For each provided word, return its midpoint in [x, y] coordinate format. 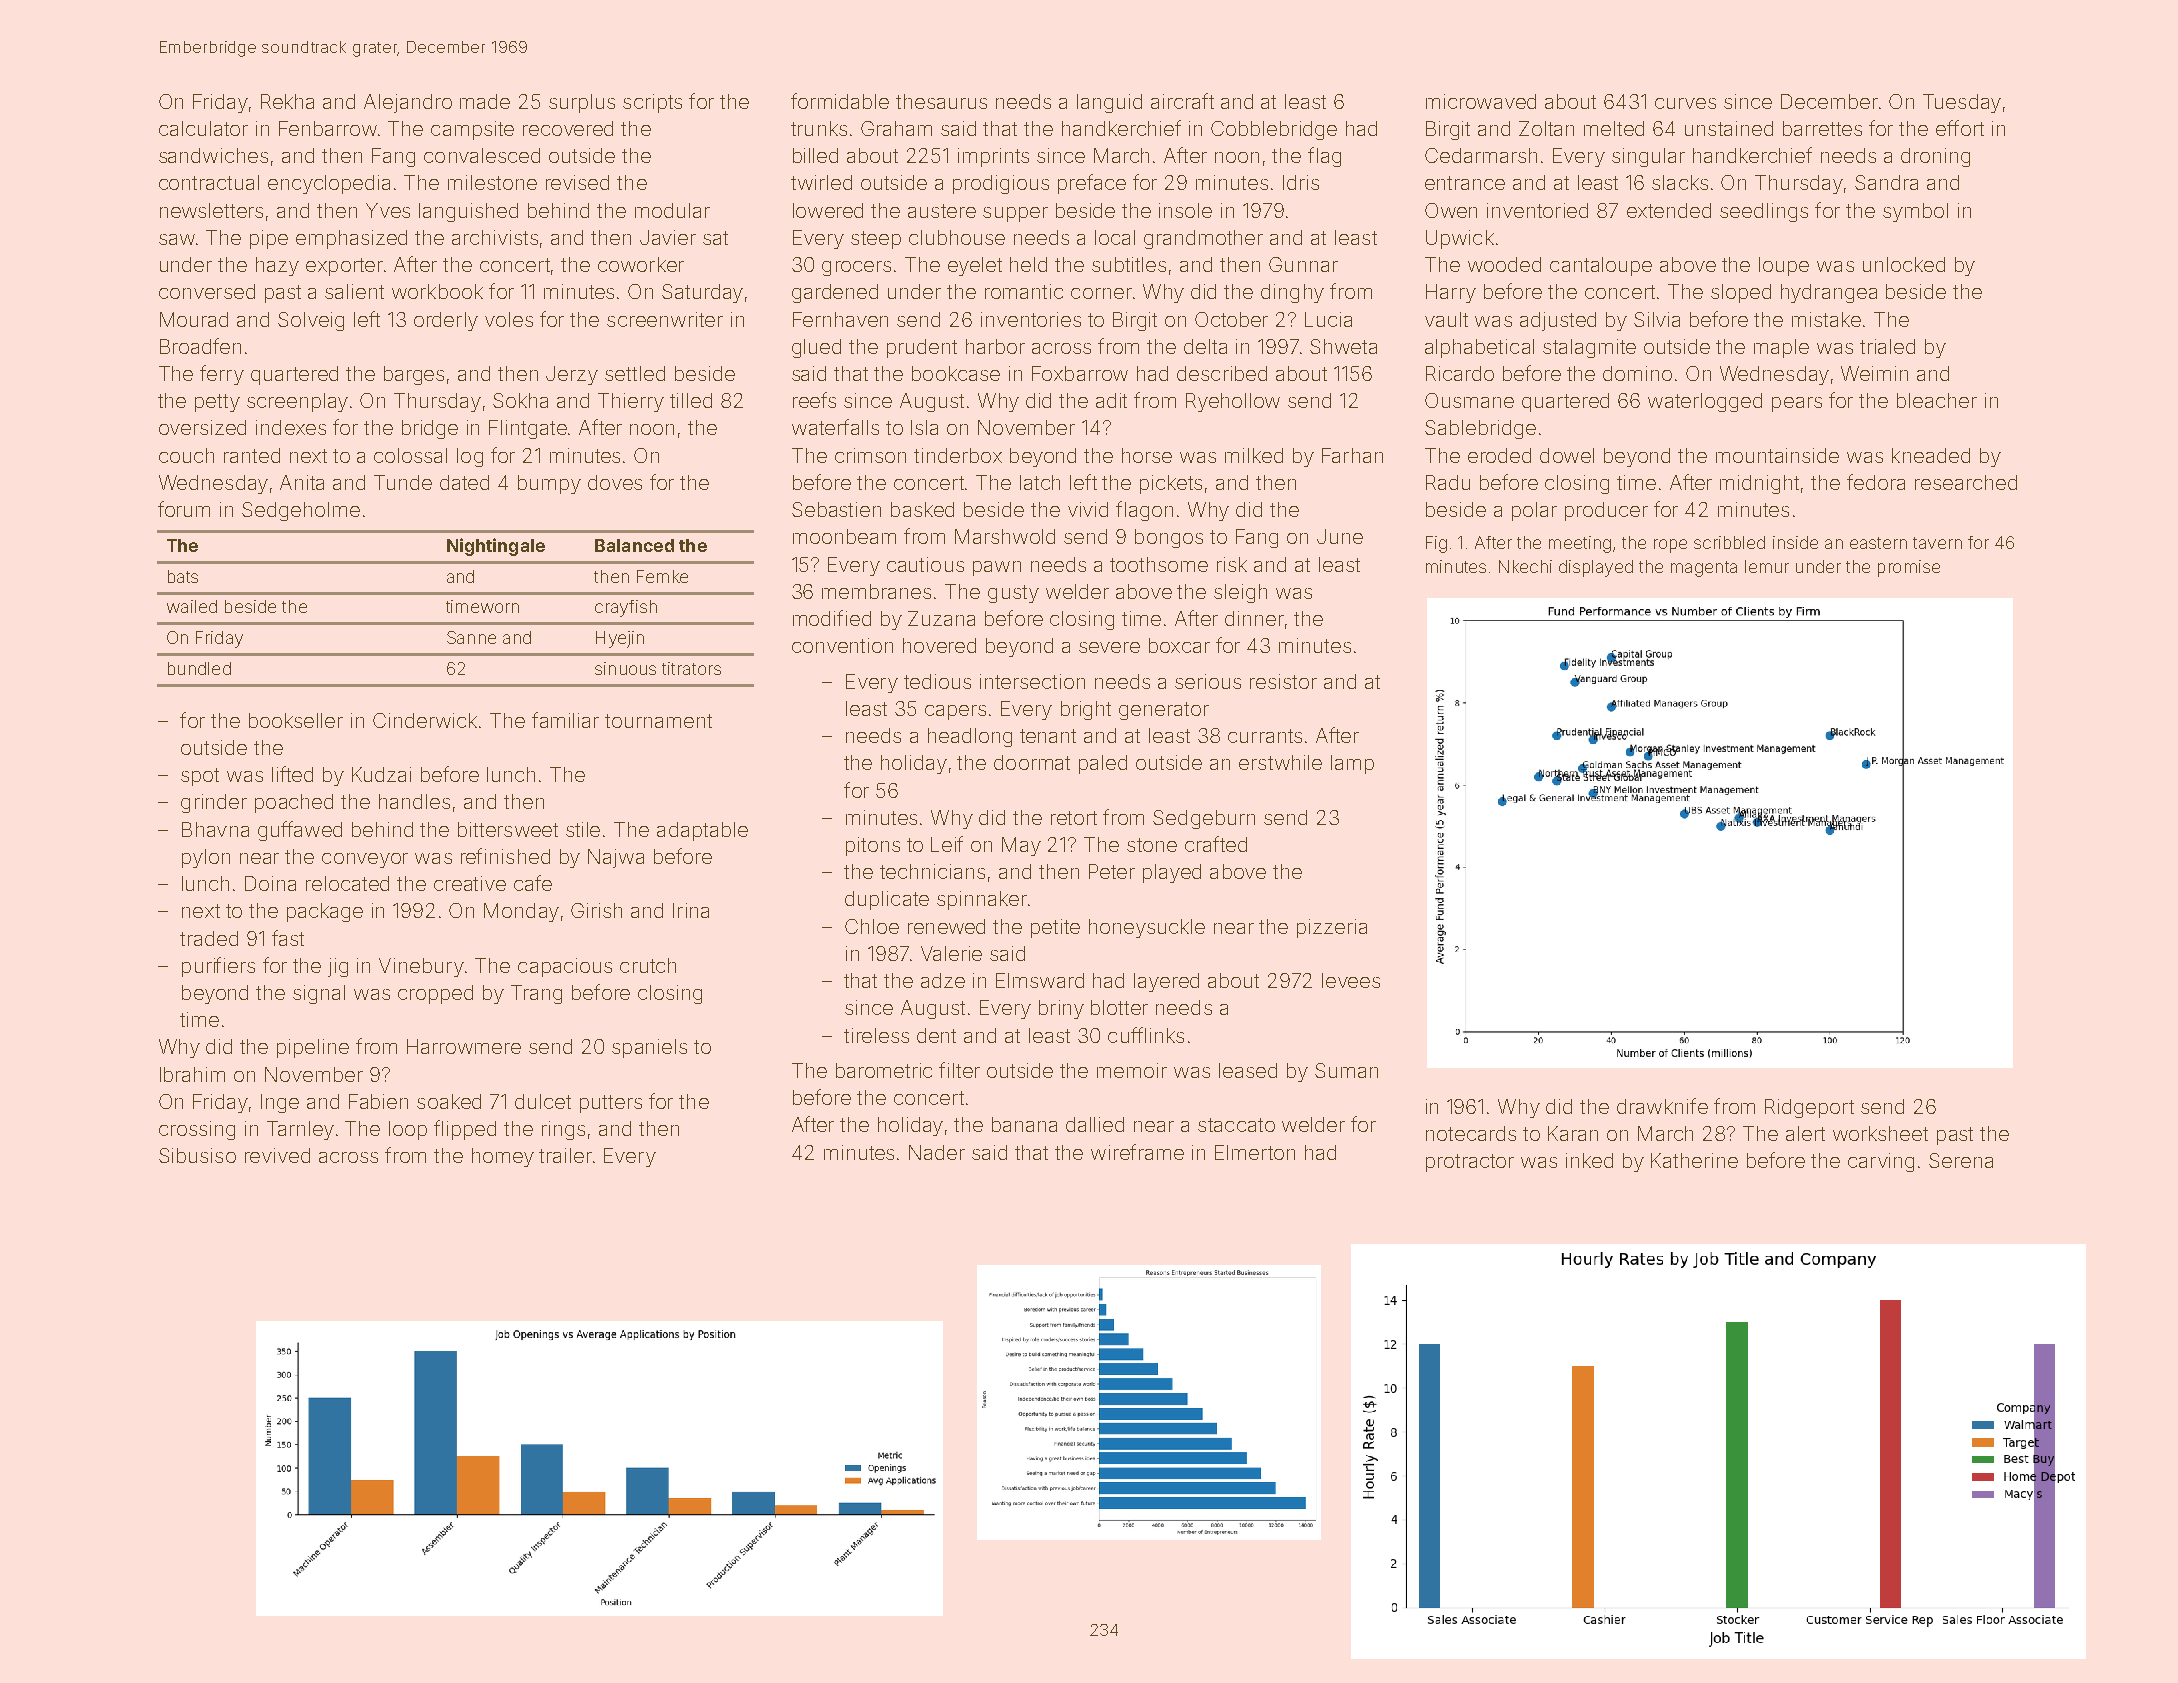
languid [1109, 103]
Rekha [287, 101]
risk [1232, 564]
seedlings [1764, 212]
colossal [410, 455]
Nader [937, 1152]
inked [1589, 1160]
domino [1637, 373]
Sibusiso [197, 1155]
